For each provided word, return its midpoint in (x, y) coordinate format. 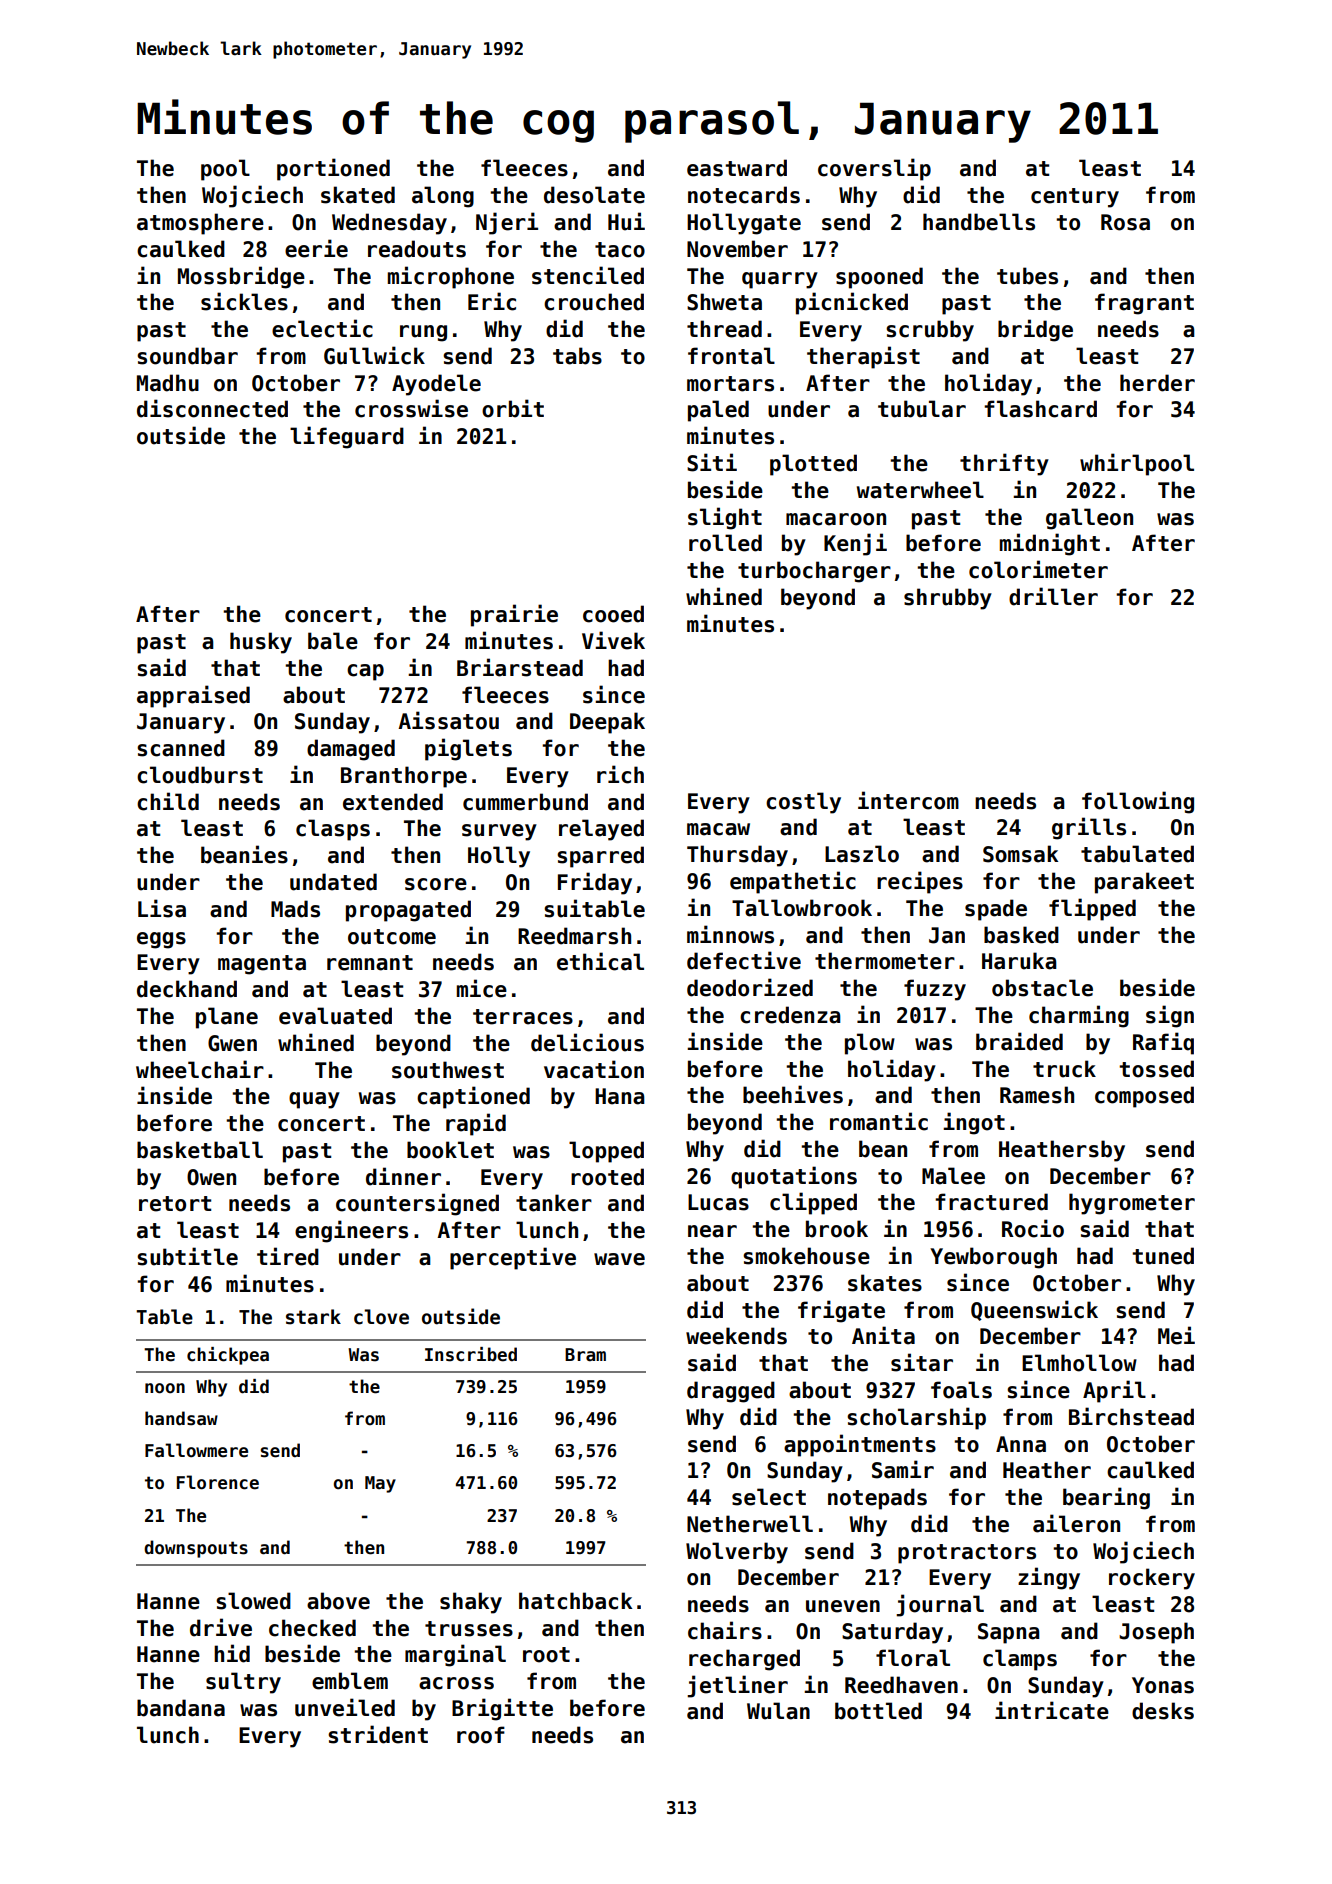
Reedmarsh (574, 936)
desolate (594, 195)
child (168, 801)
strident (378, 1734)
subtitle (187, 1256)
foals (961, 1390)
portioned (333, 169)
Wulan (778, 1711)
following (1138, 802)
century (1075, 198)
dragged (731, 1392)
